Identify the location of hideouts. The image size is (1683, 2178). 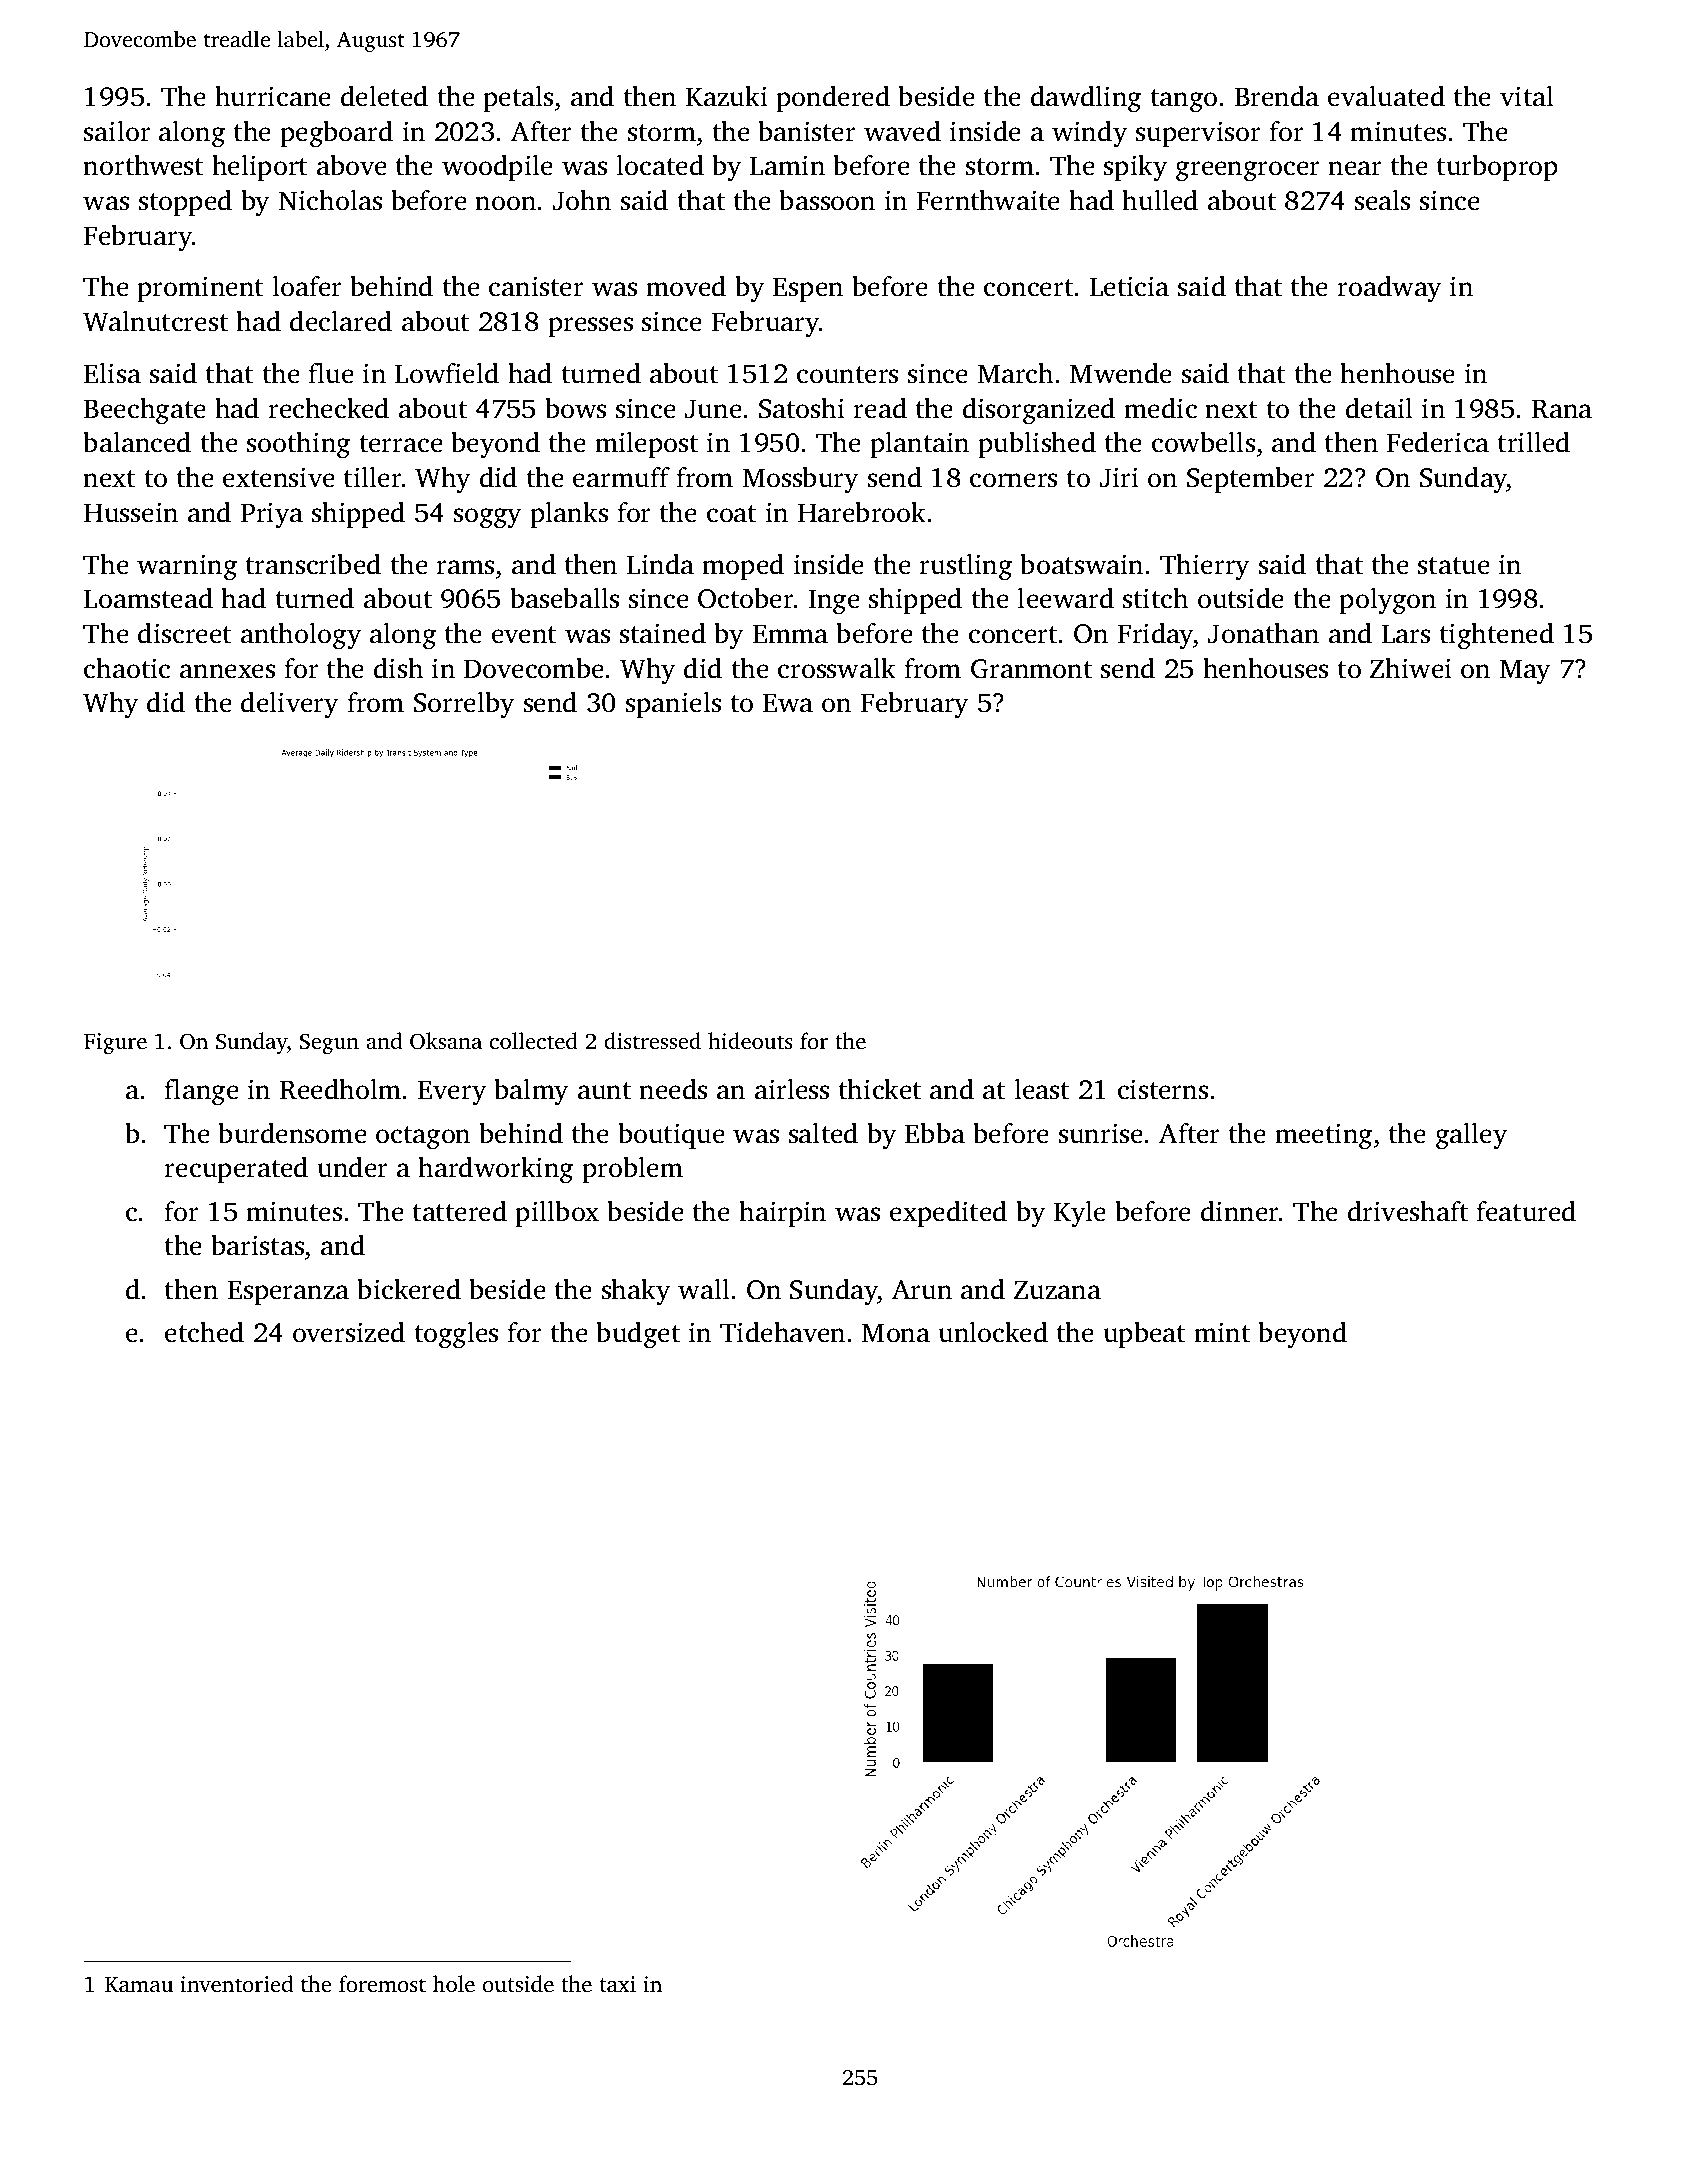
(750, 1041).
